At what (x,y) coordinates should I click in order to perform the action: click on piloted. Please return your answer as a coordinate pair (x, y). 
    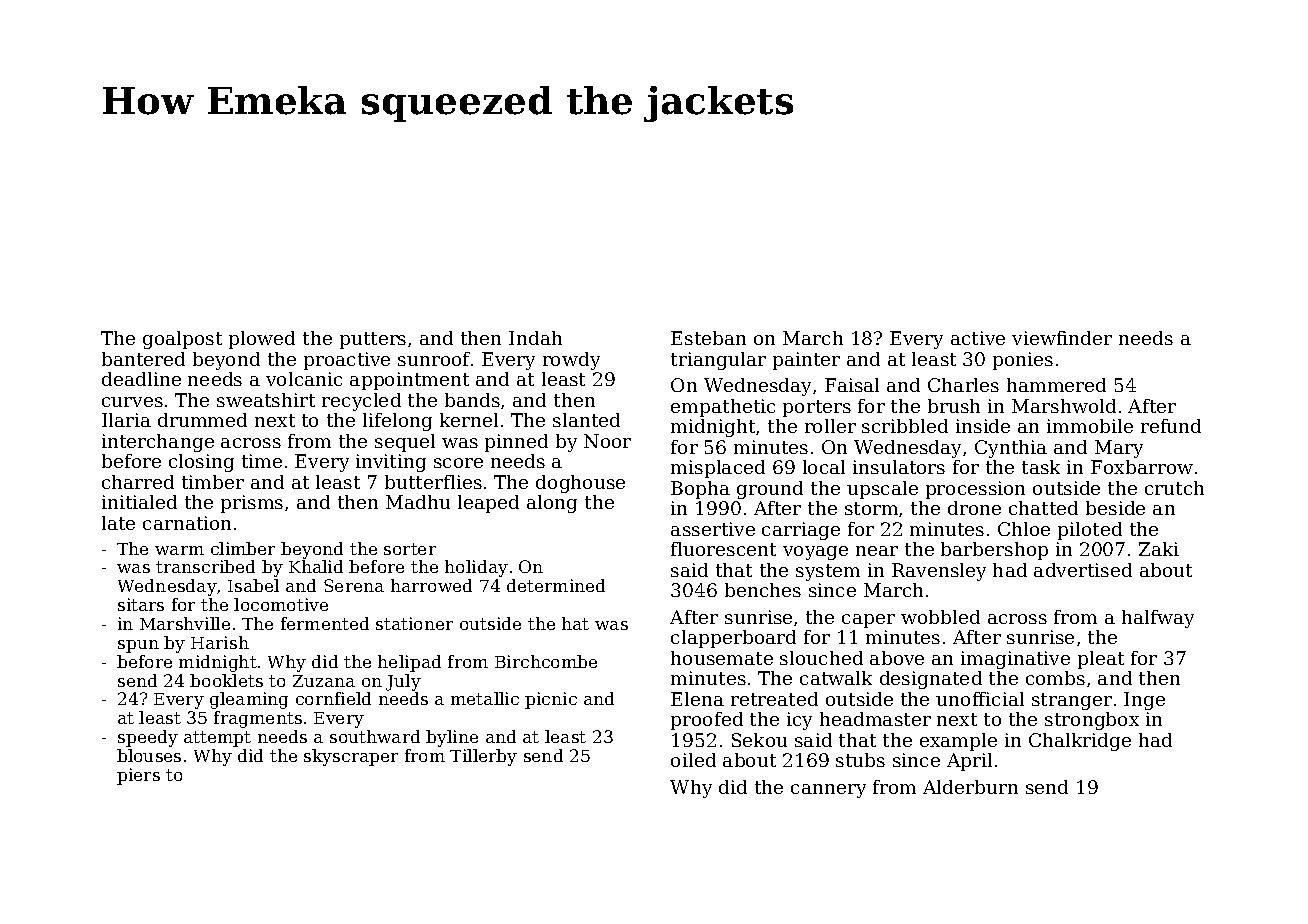
    Looking at the image, I should click on (1090, 531).
